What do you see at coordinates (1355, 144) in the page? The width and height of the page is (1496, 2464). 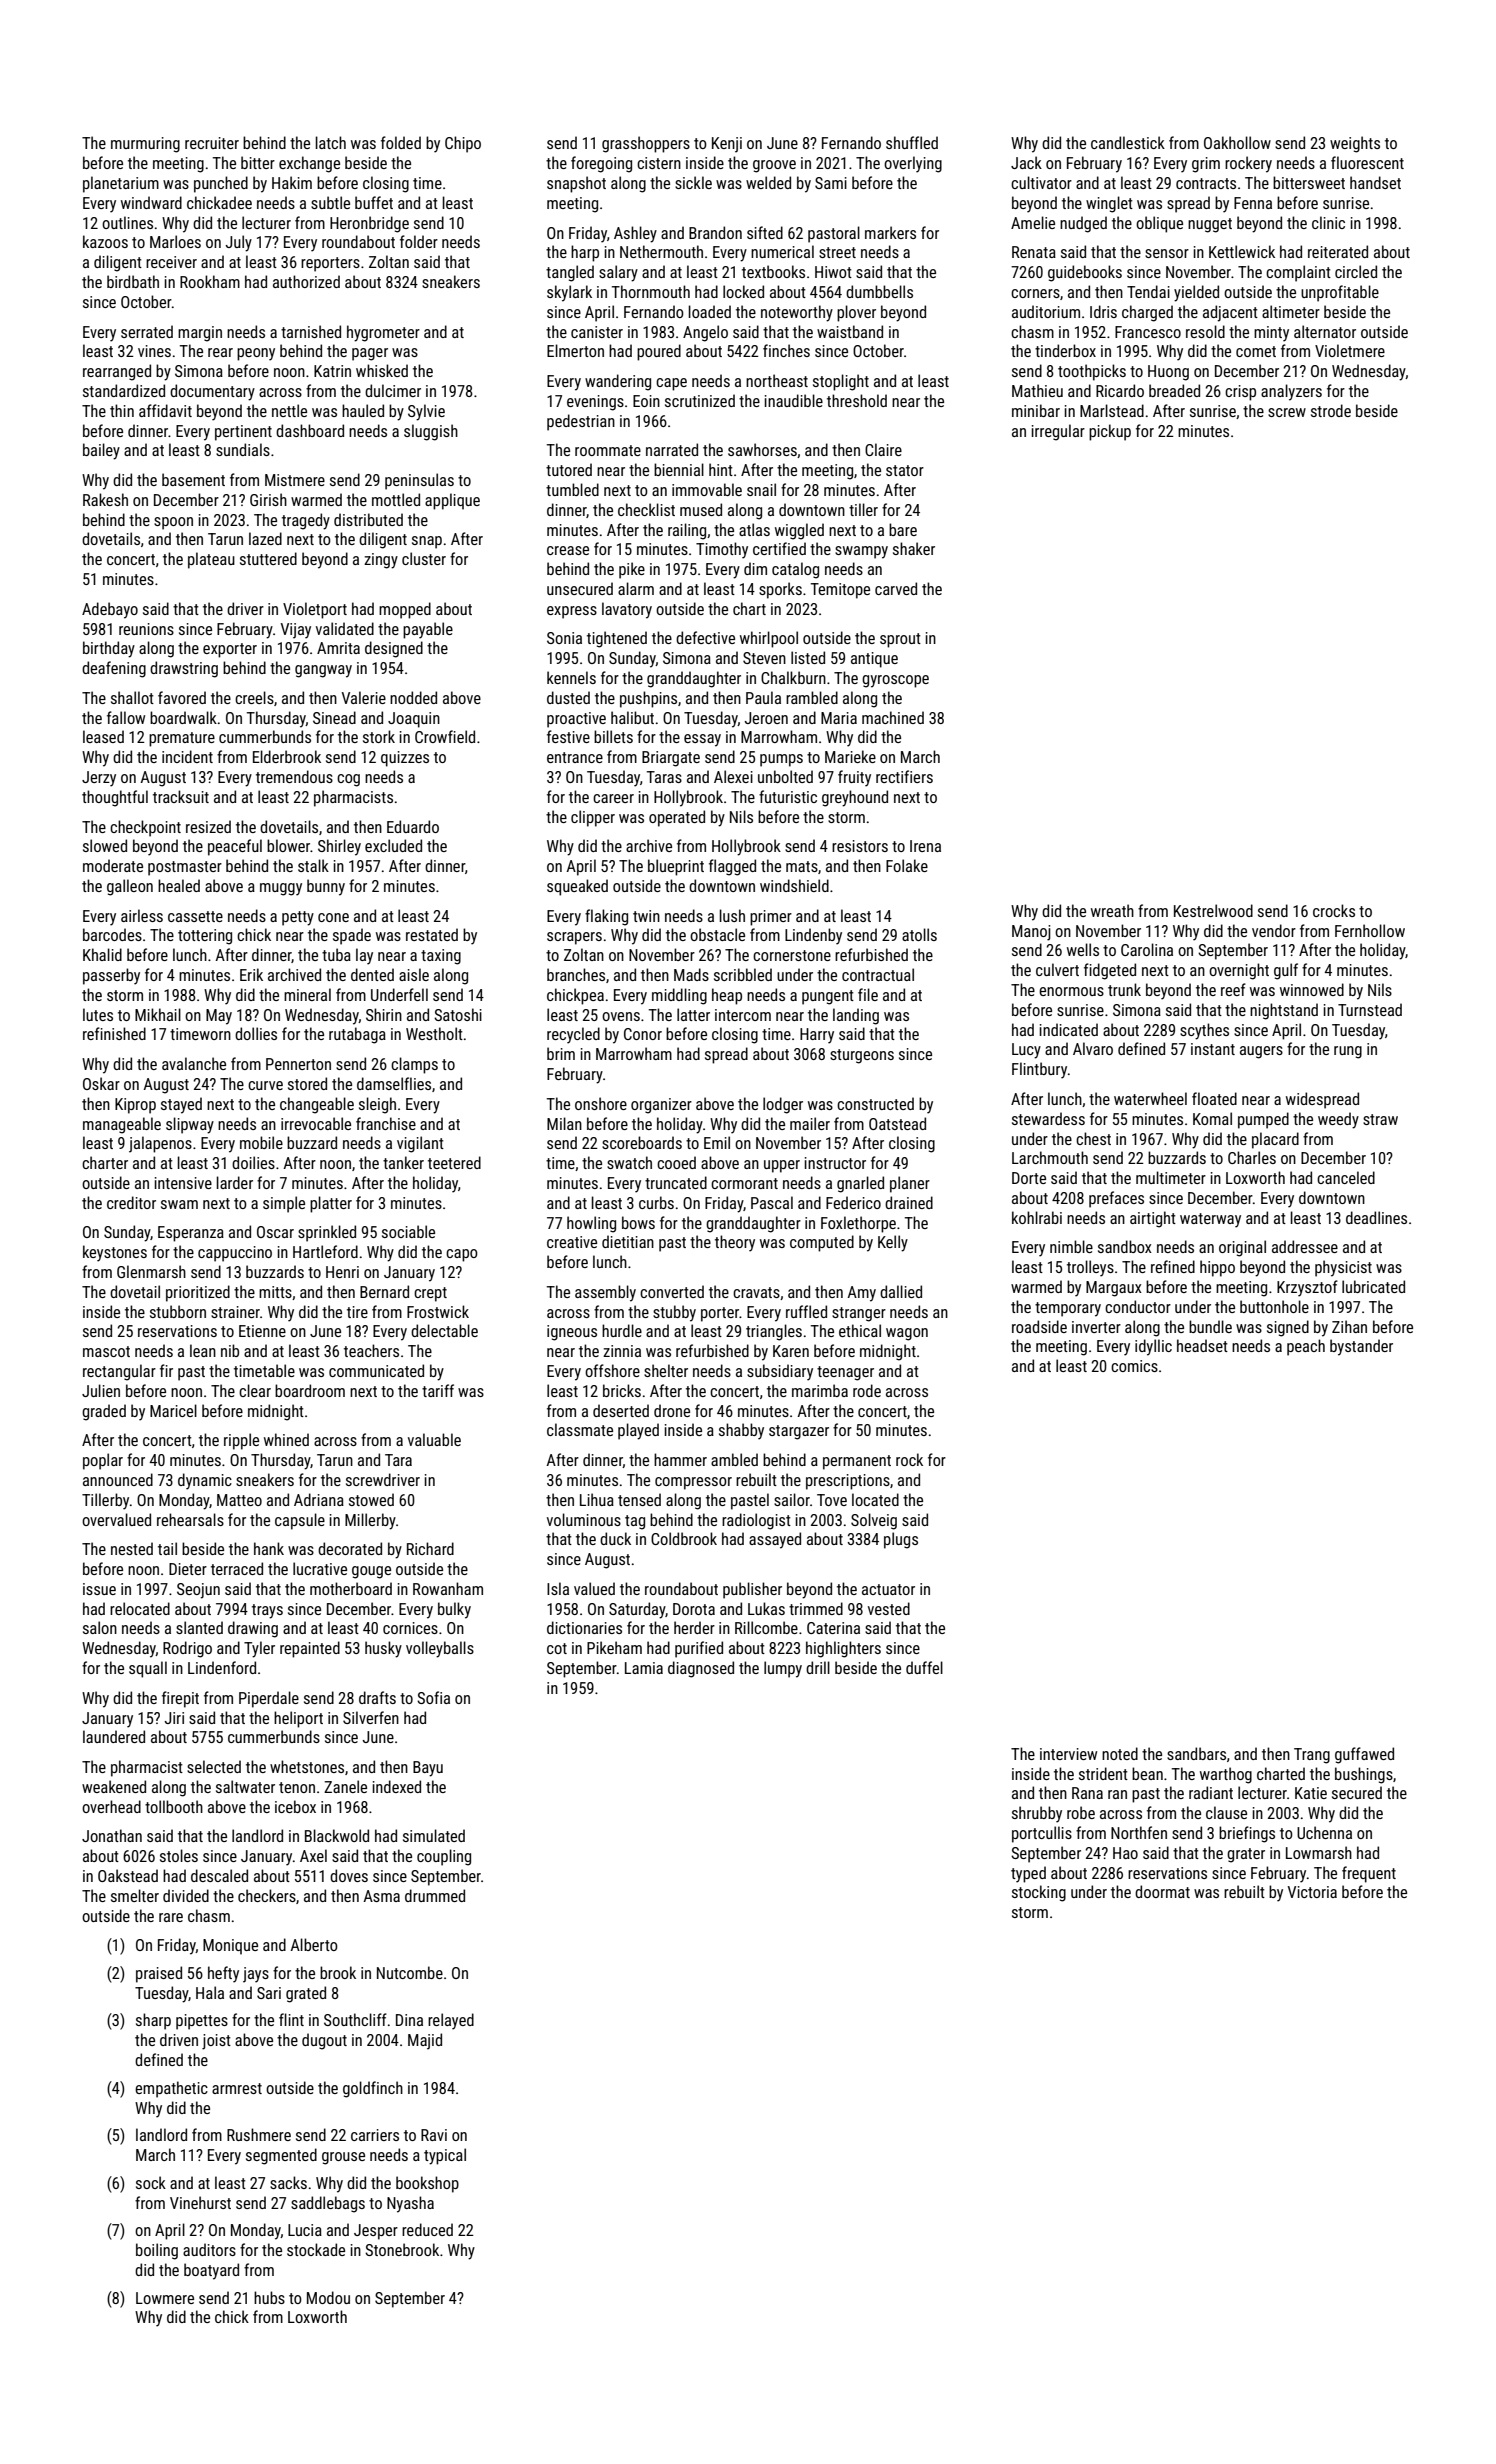 I see `weights` at bounding box center [1355, 144].
